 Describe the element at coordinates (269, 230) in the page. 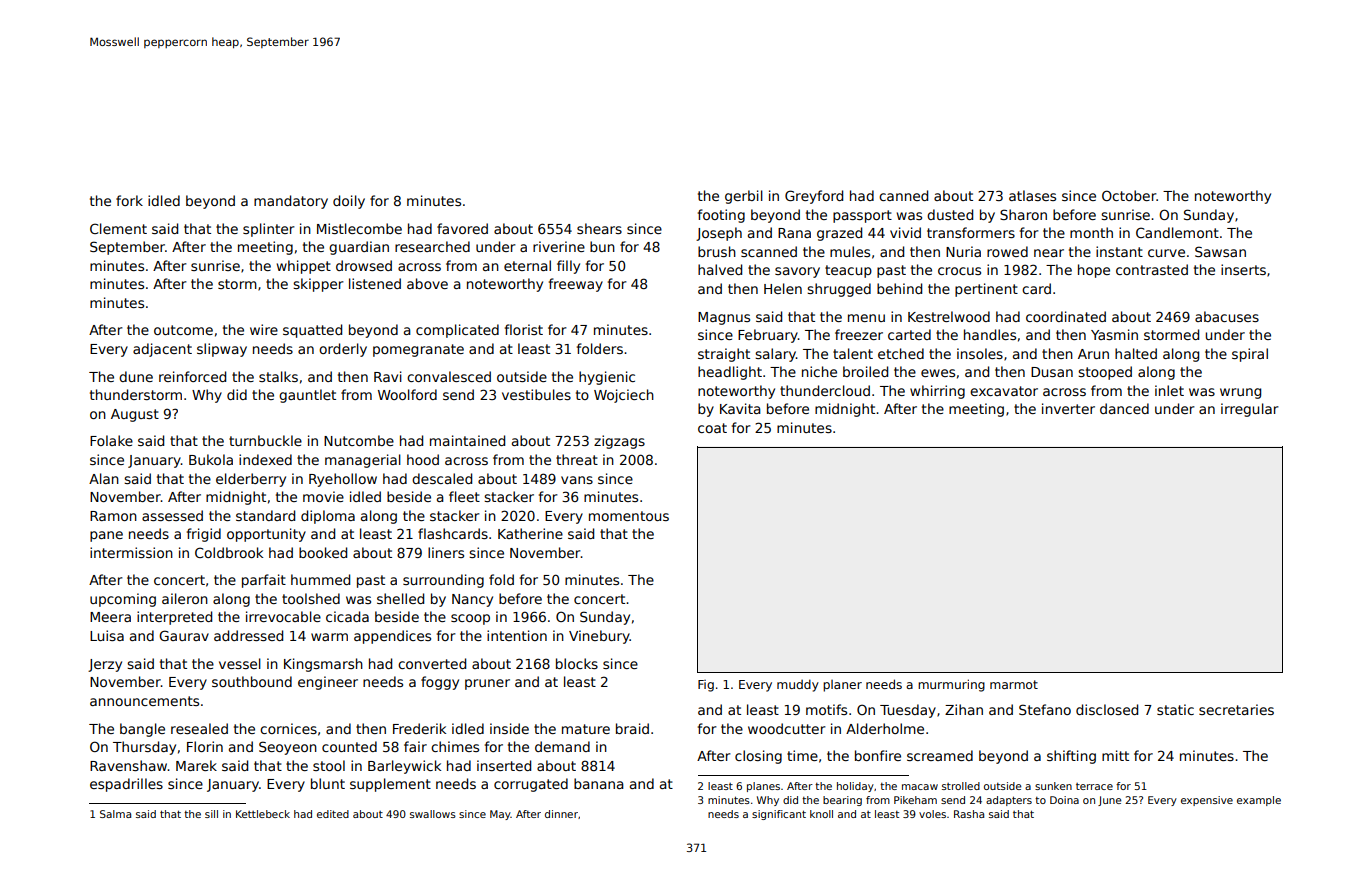

I see `splinter` at that location.
